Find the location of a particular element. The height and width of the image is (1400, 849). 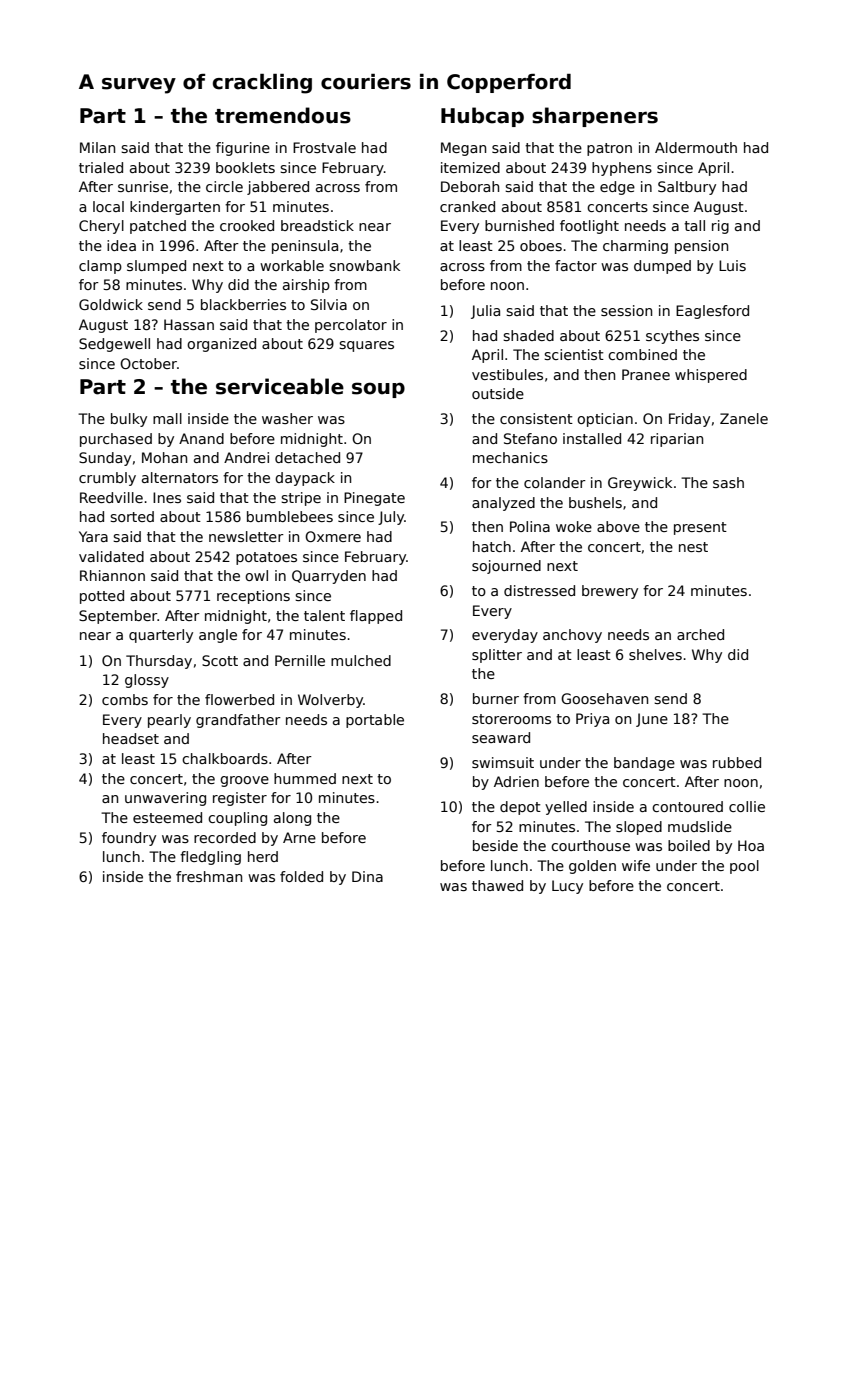

pool is located at coordinates (744, 867).
